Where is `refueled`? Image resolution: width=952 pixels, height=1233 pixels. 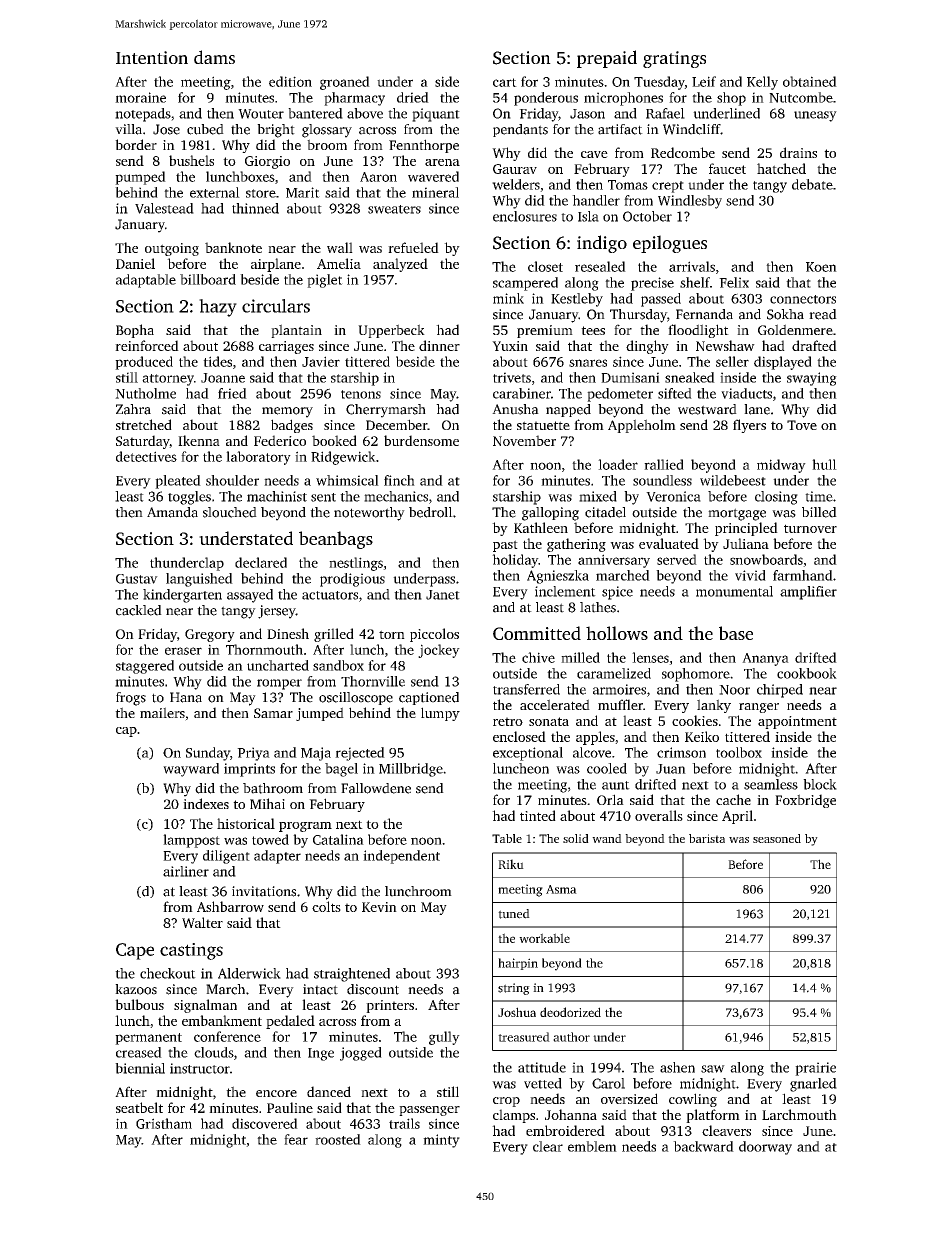 refueled is located at coordinates (413, 247).
